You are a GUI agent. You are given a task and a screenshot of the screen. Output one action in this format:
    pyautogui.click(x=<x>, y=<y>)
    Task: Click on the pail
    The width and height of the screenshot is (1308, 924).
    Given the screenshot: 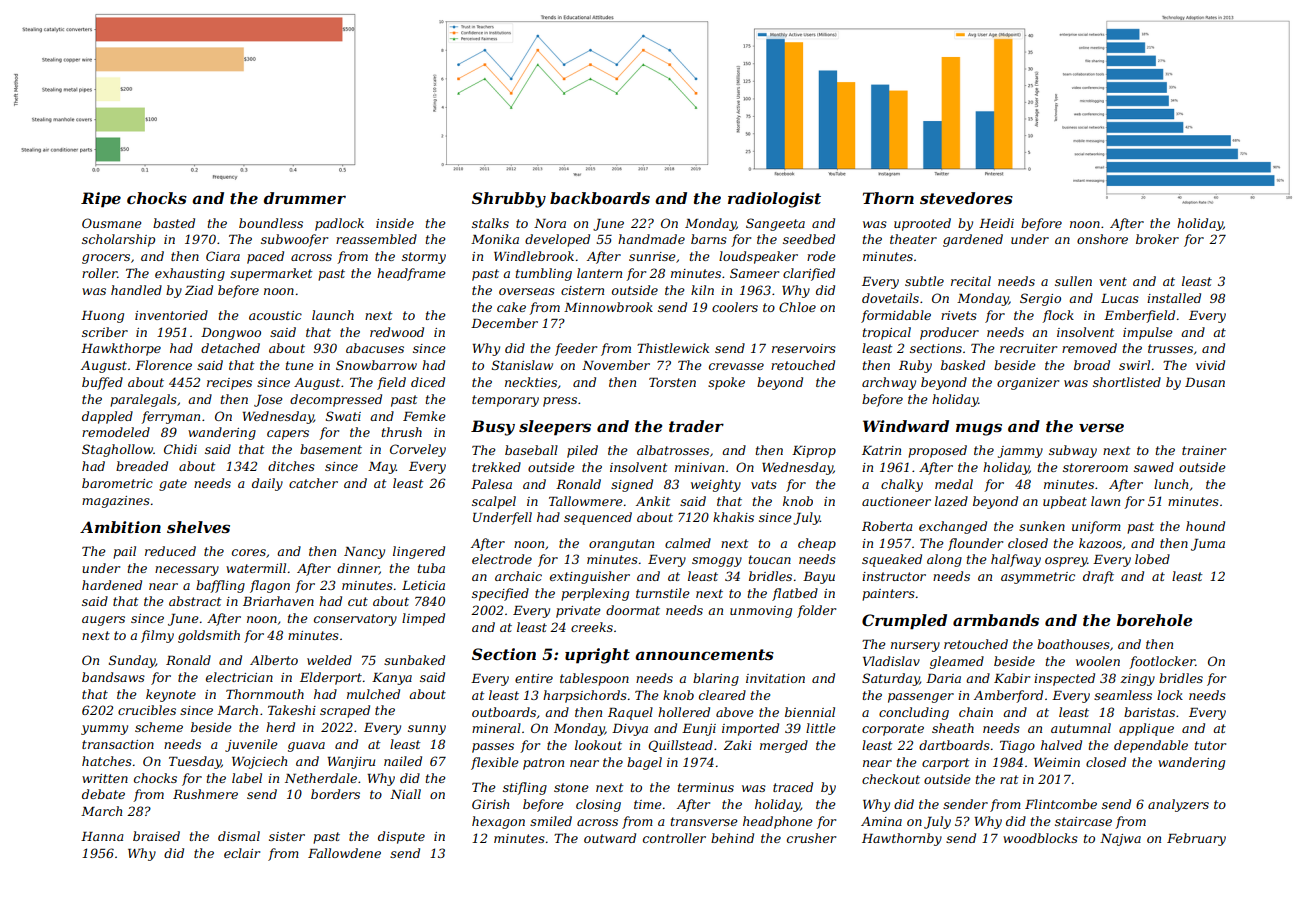 What is the action you would take?
    pyautogui.click(x=124, y=552)
